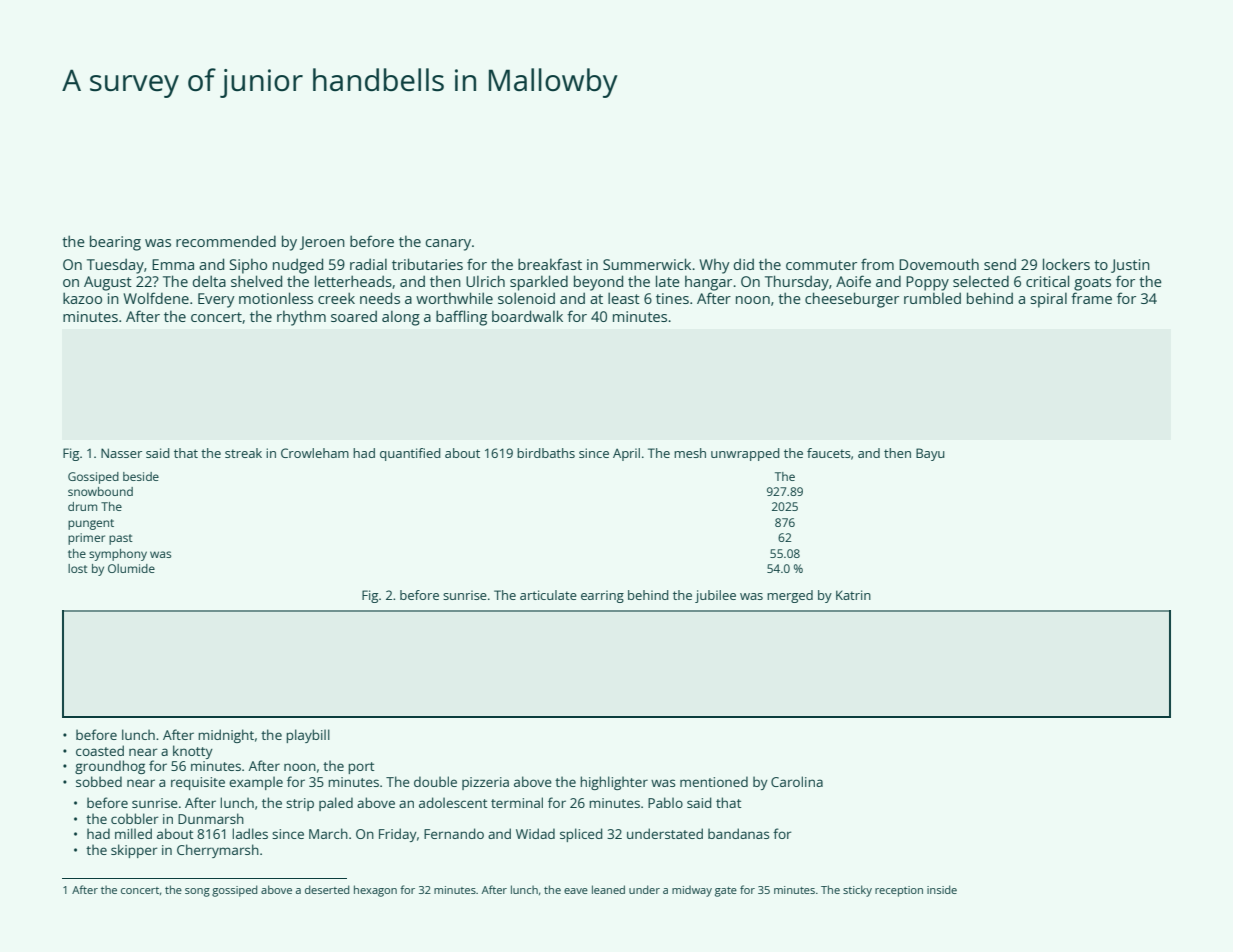 This image has width=1233, height=952. What do you see at coordinates (690, 453) in the image?
I see `mesh` at bounding box center [690, 453].
